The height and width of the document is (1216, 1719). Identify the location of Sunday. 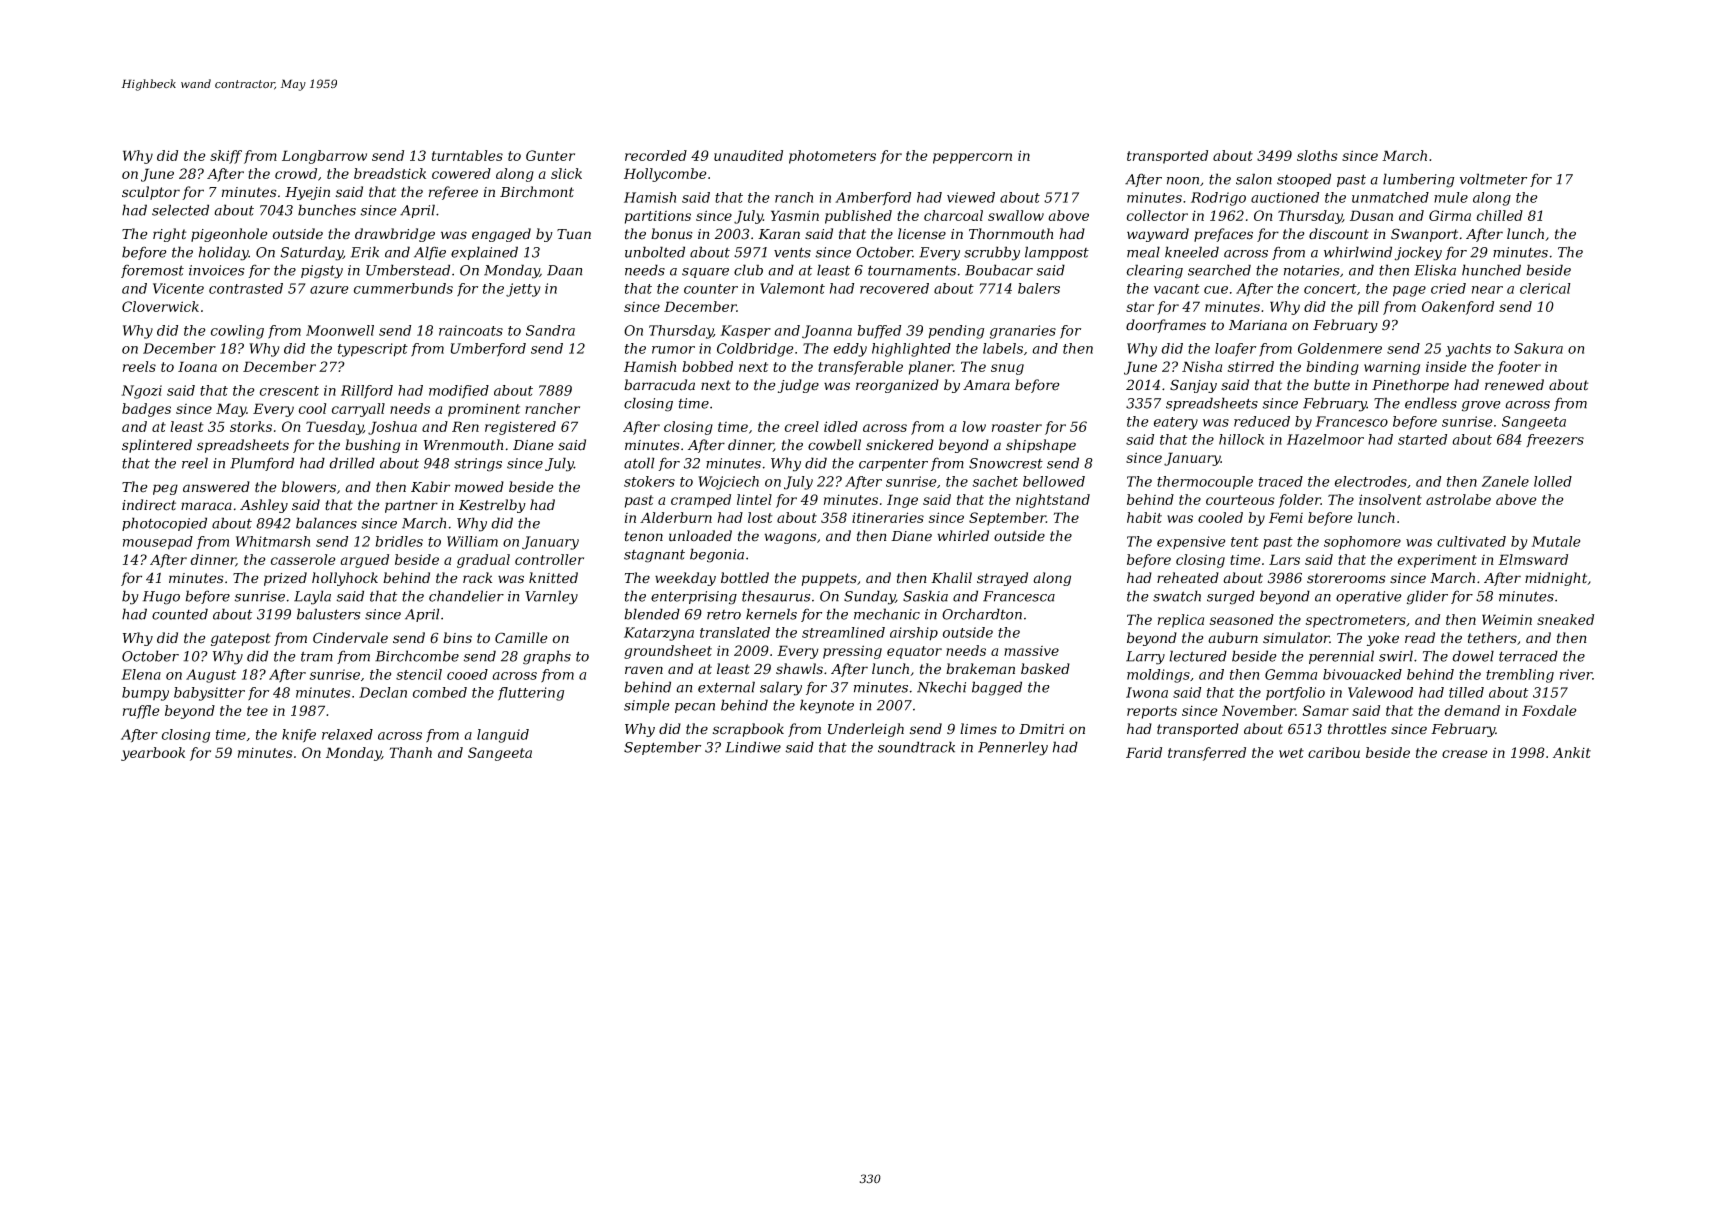
(869, 597).
